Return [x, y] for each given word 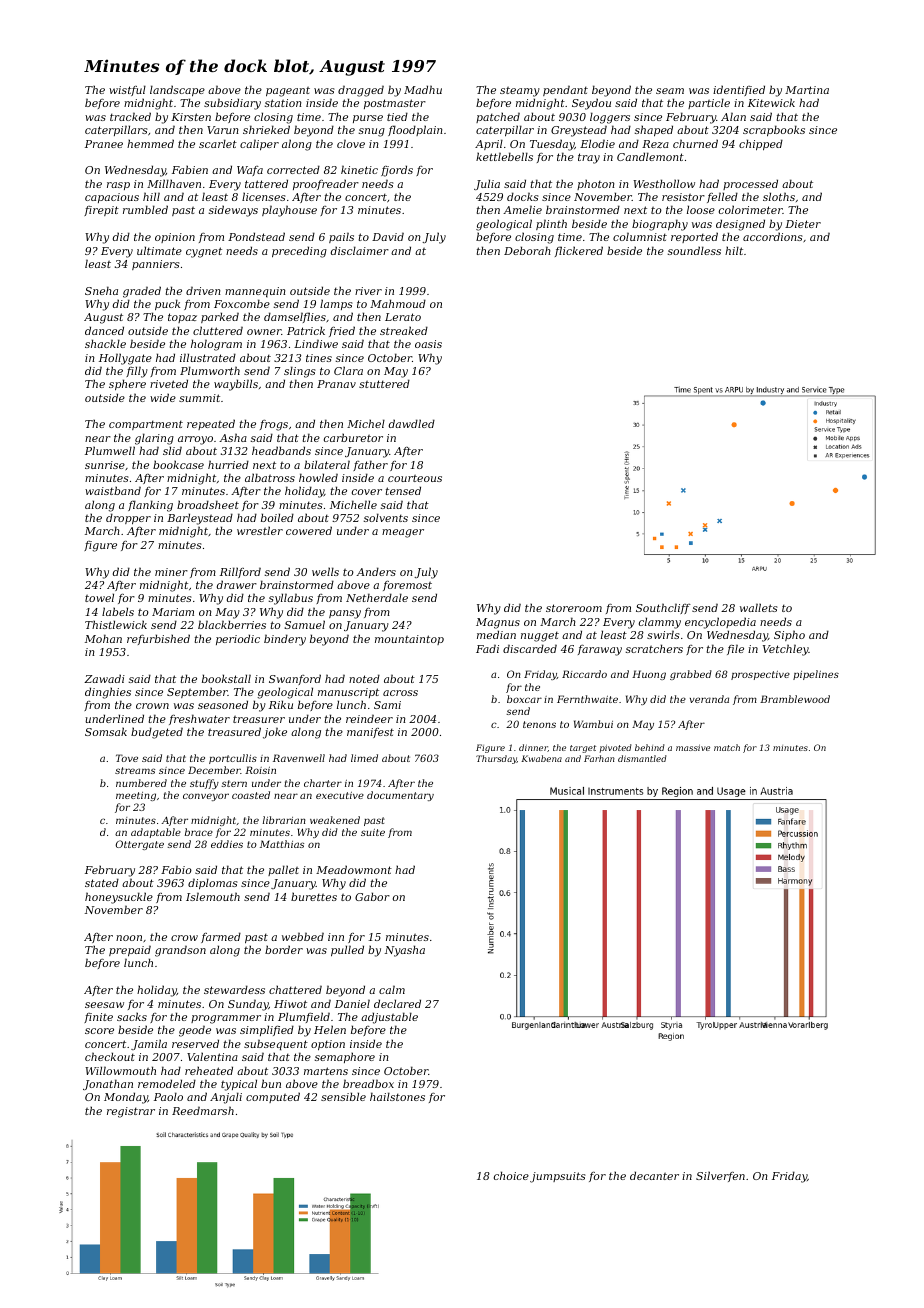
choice [511, 1175]
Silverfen [720, 1176]
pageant [288, 92]
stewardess [234, 989]
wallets [759, 607]
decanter [654, 1175]
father [370, 465]
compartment [146, 425]
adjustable [389, 1018]
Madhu [423, 89]
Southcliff [663, 608]
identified [739, 90]
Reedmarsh [203, 1110]
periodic [238, 639]
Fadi [487, 648]
